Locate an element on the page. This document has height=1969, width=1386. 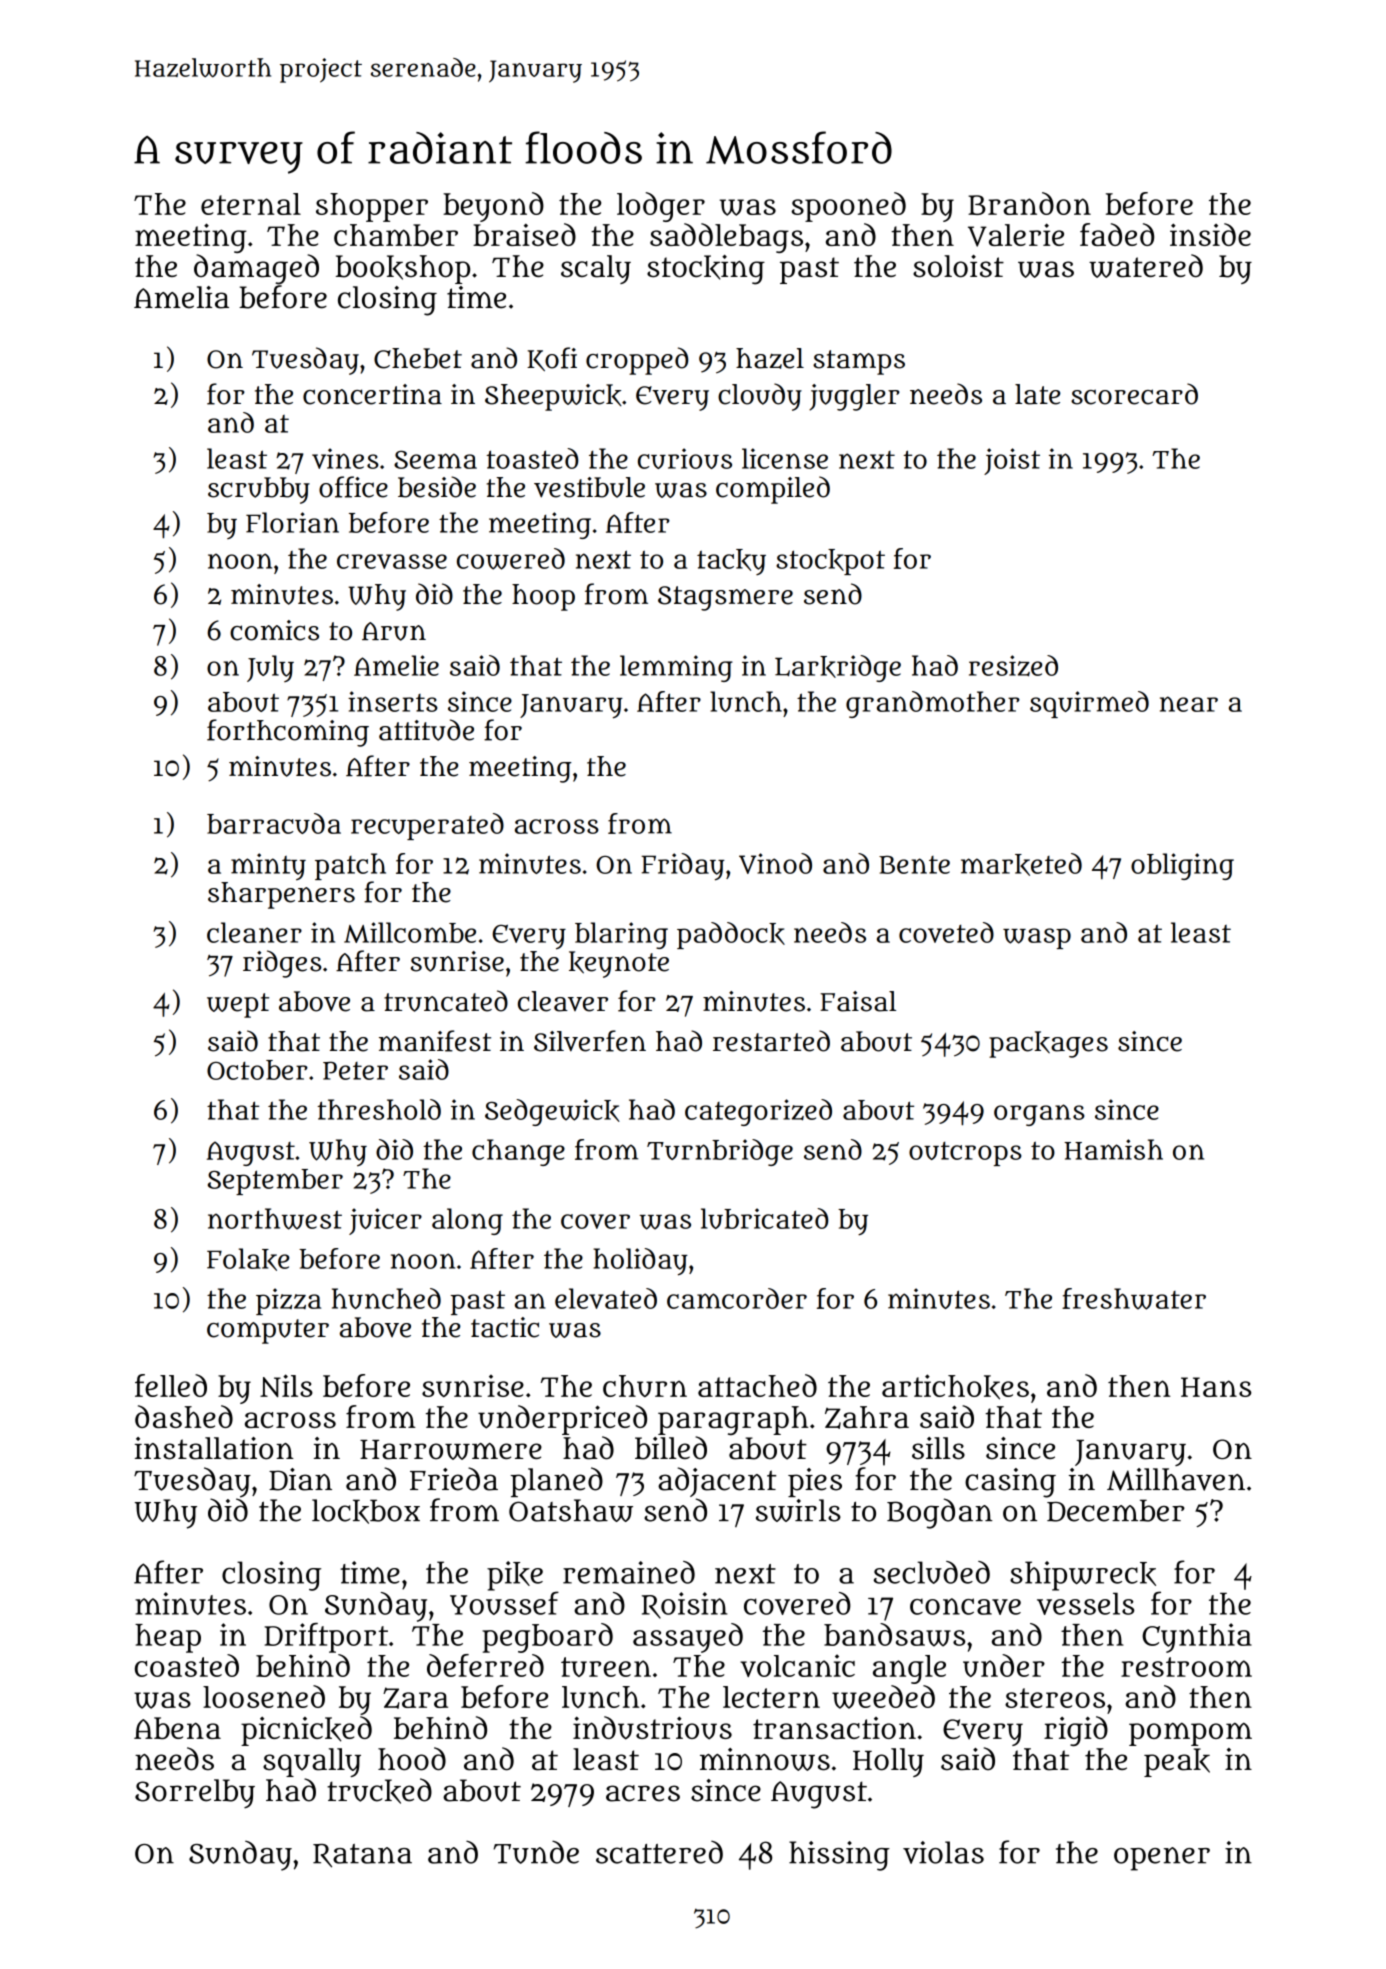
Ratana is located at coordinates (362, 1856).
